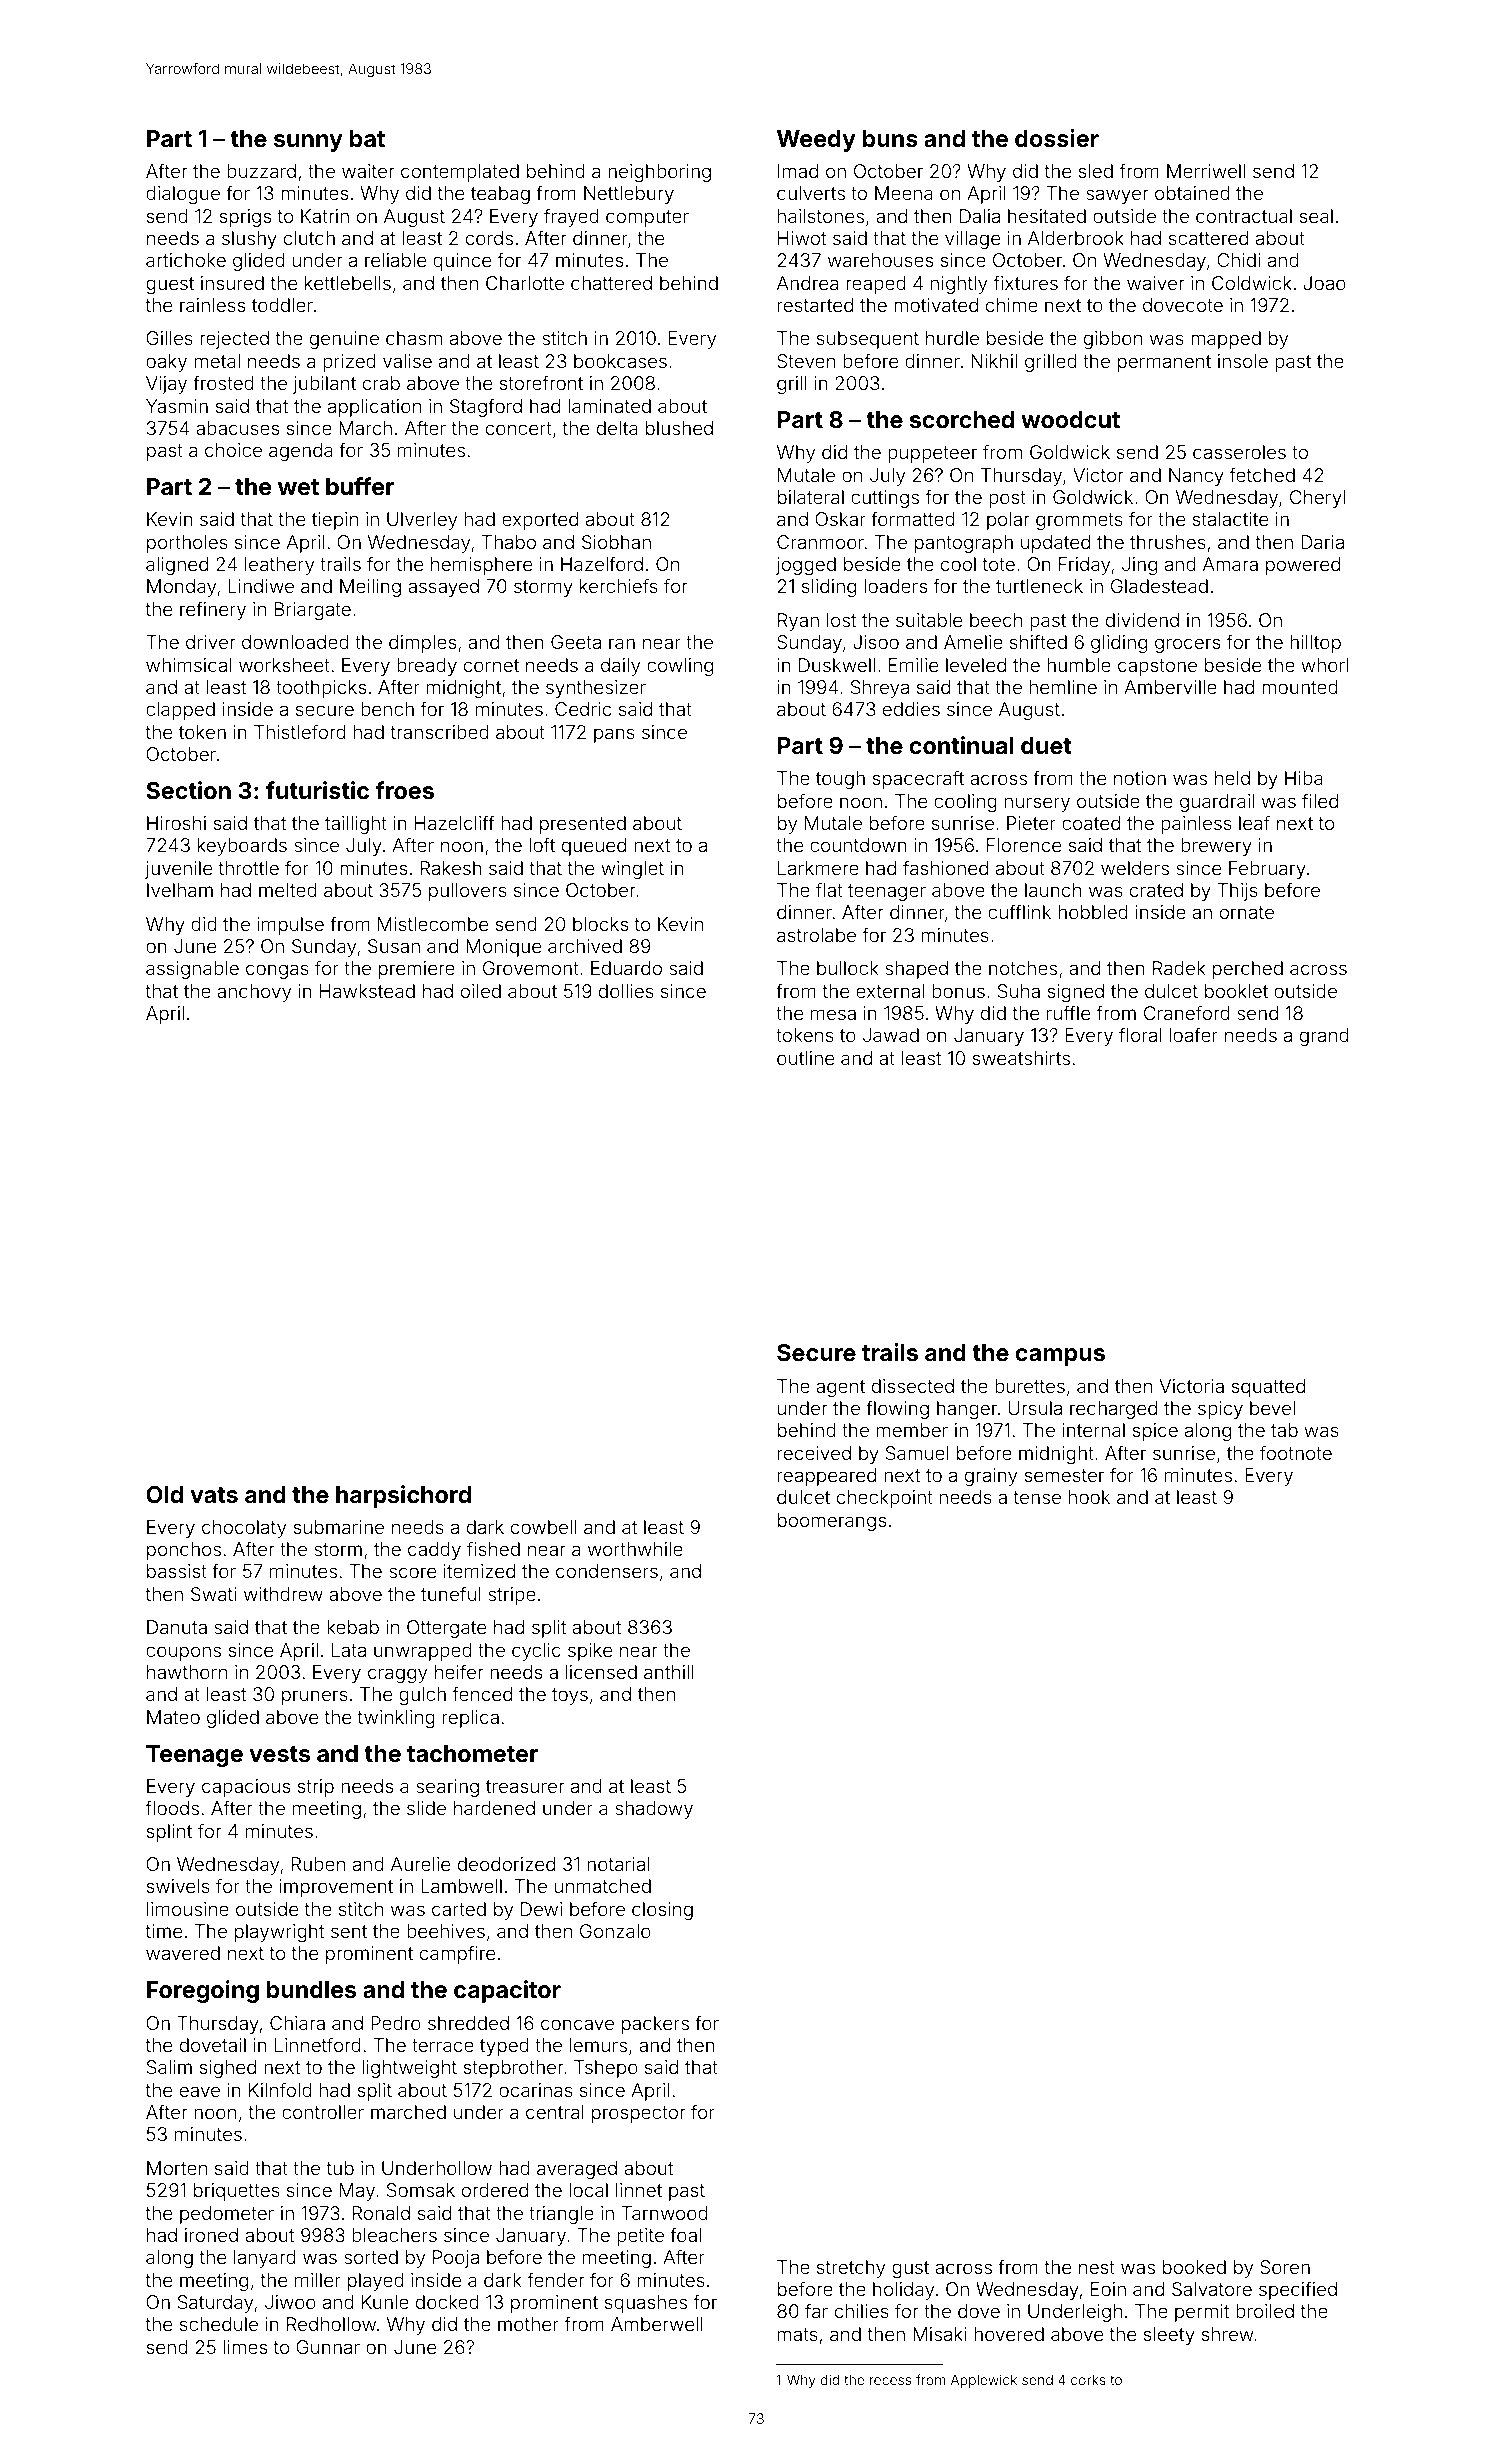  Describe the element at coordinates (544, 1527) in the screenshot. I see `cowbell` at that location.
